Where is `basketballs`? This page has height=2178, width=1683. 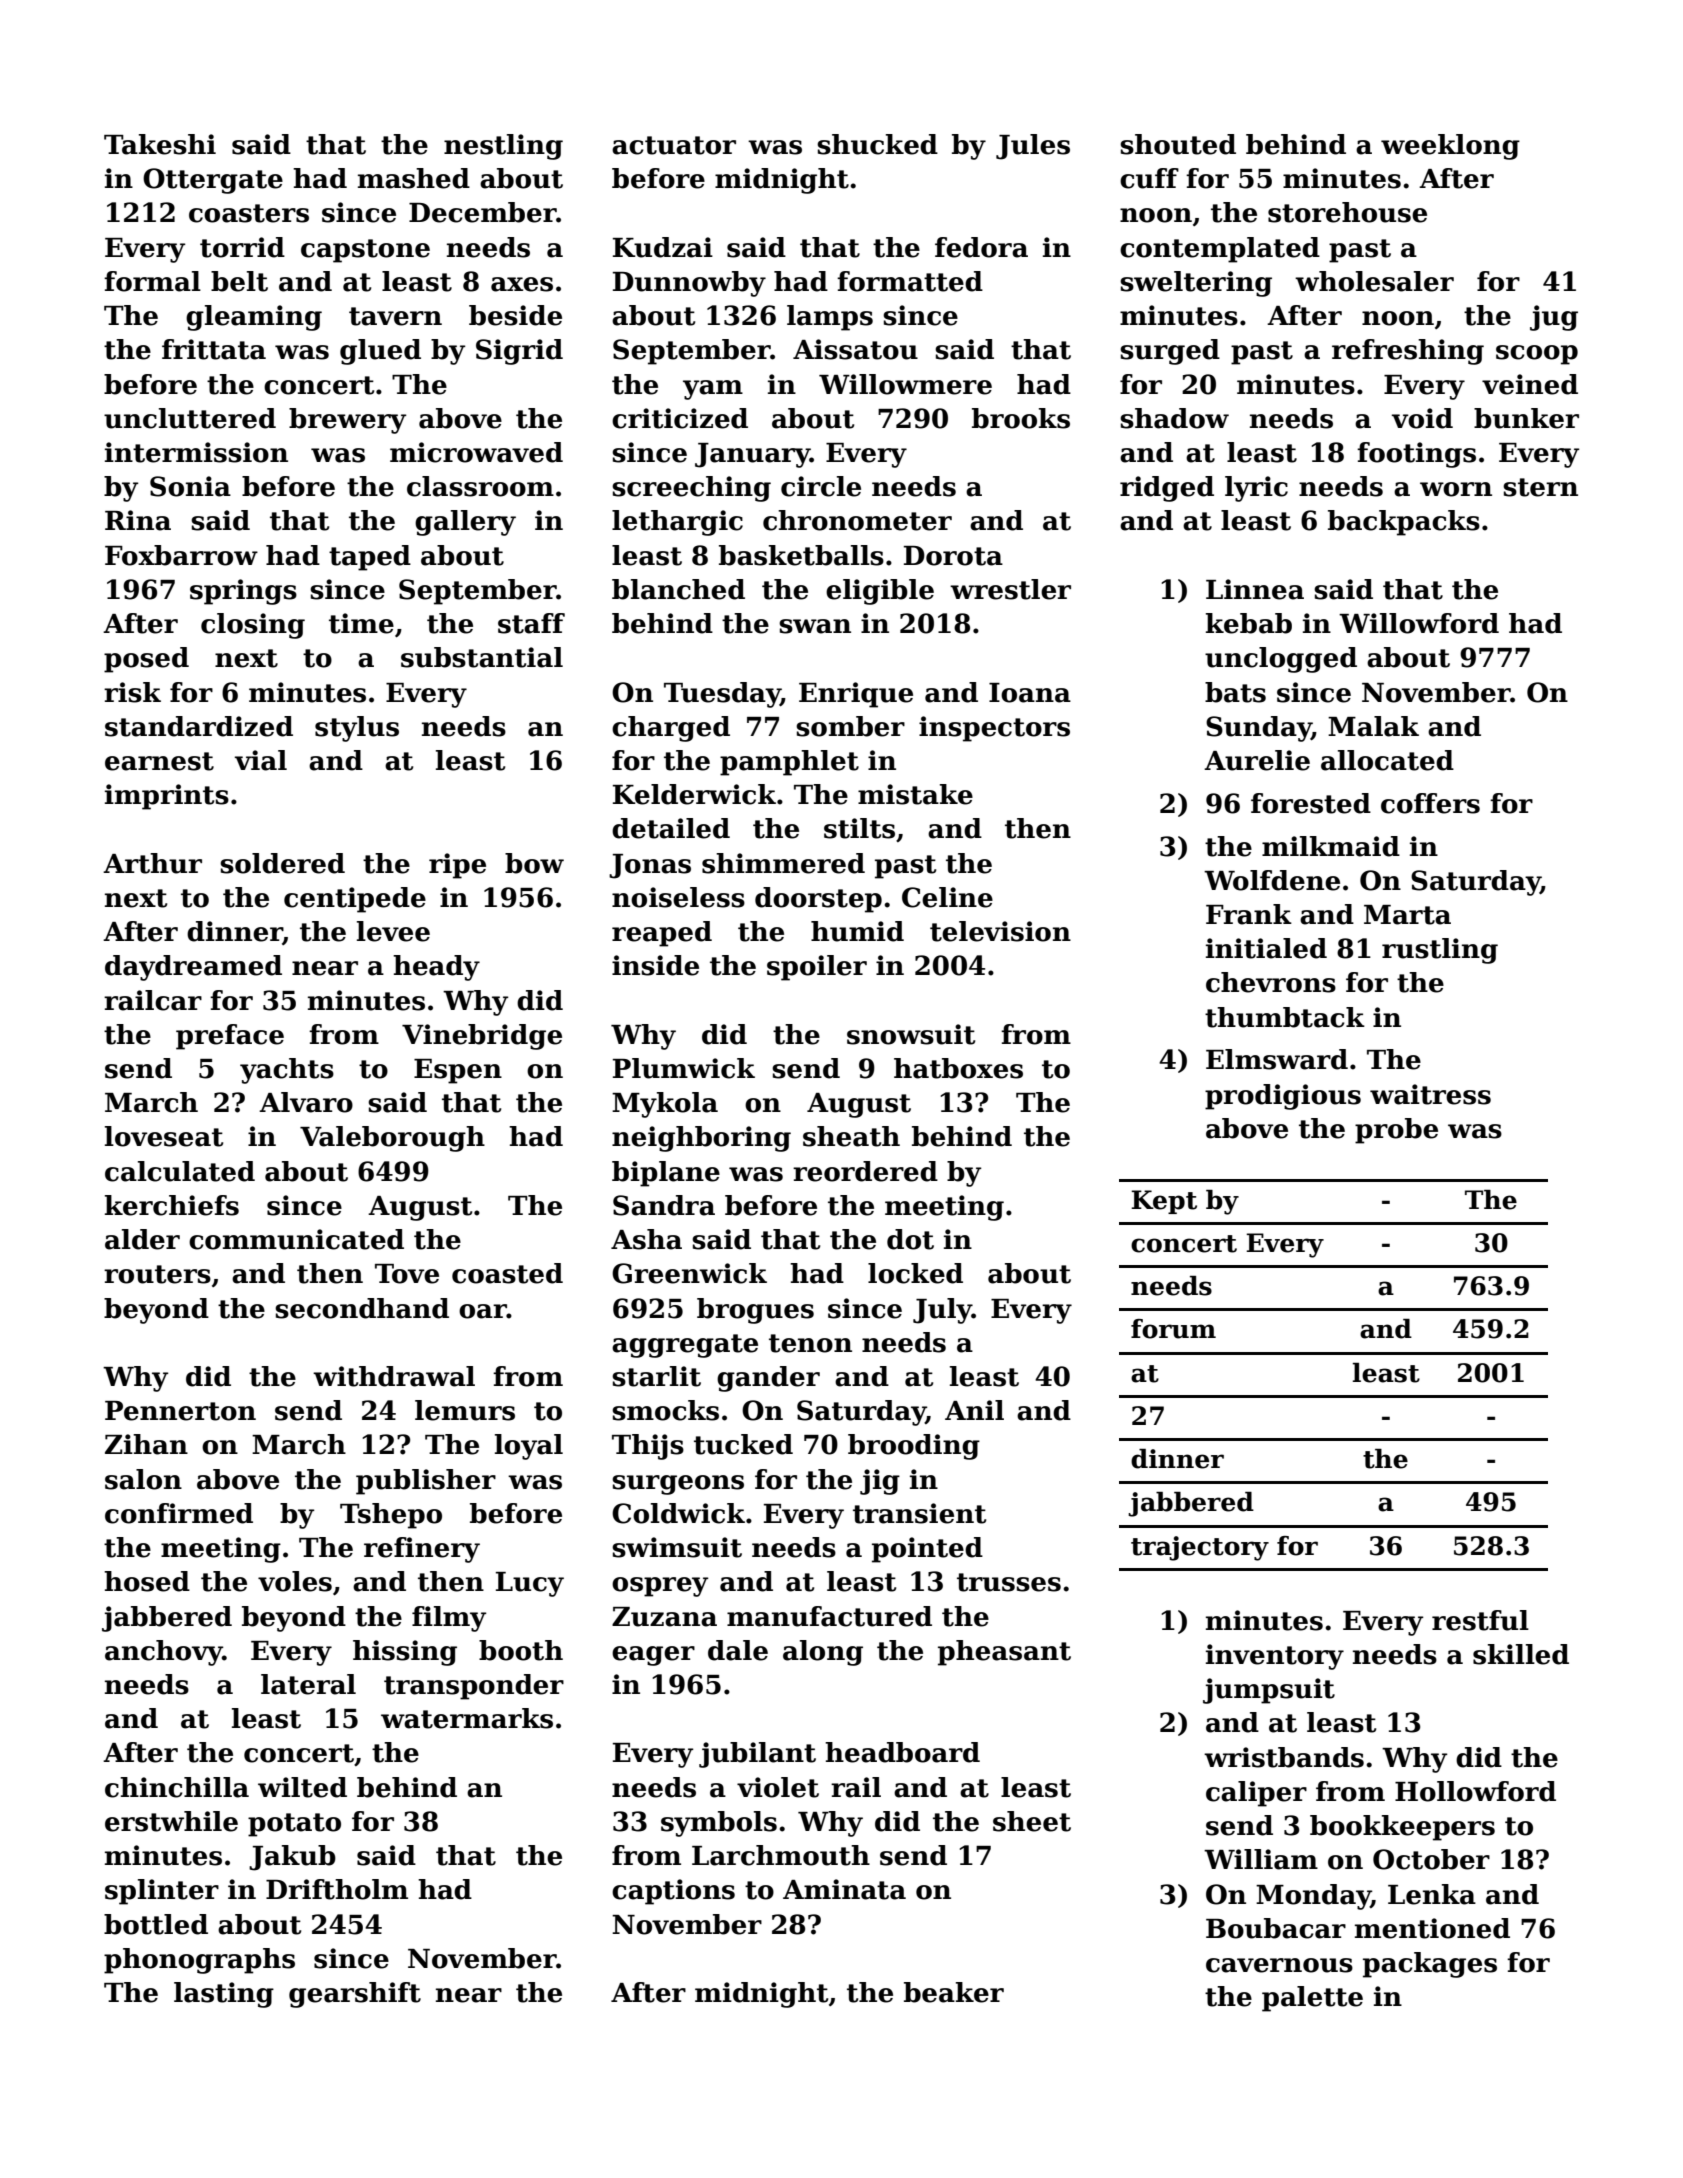
basketballs is located at coordinates (801, 555).
